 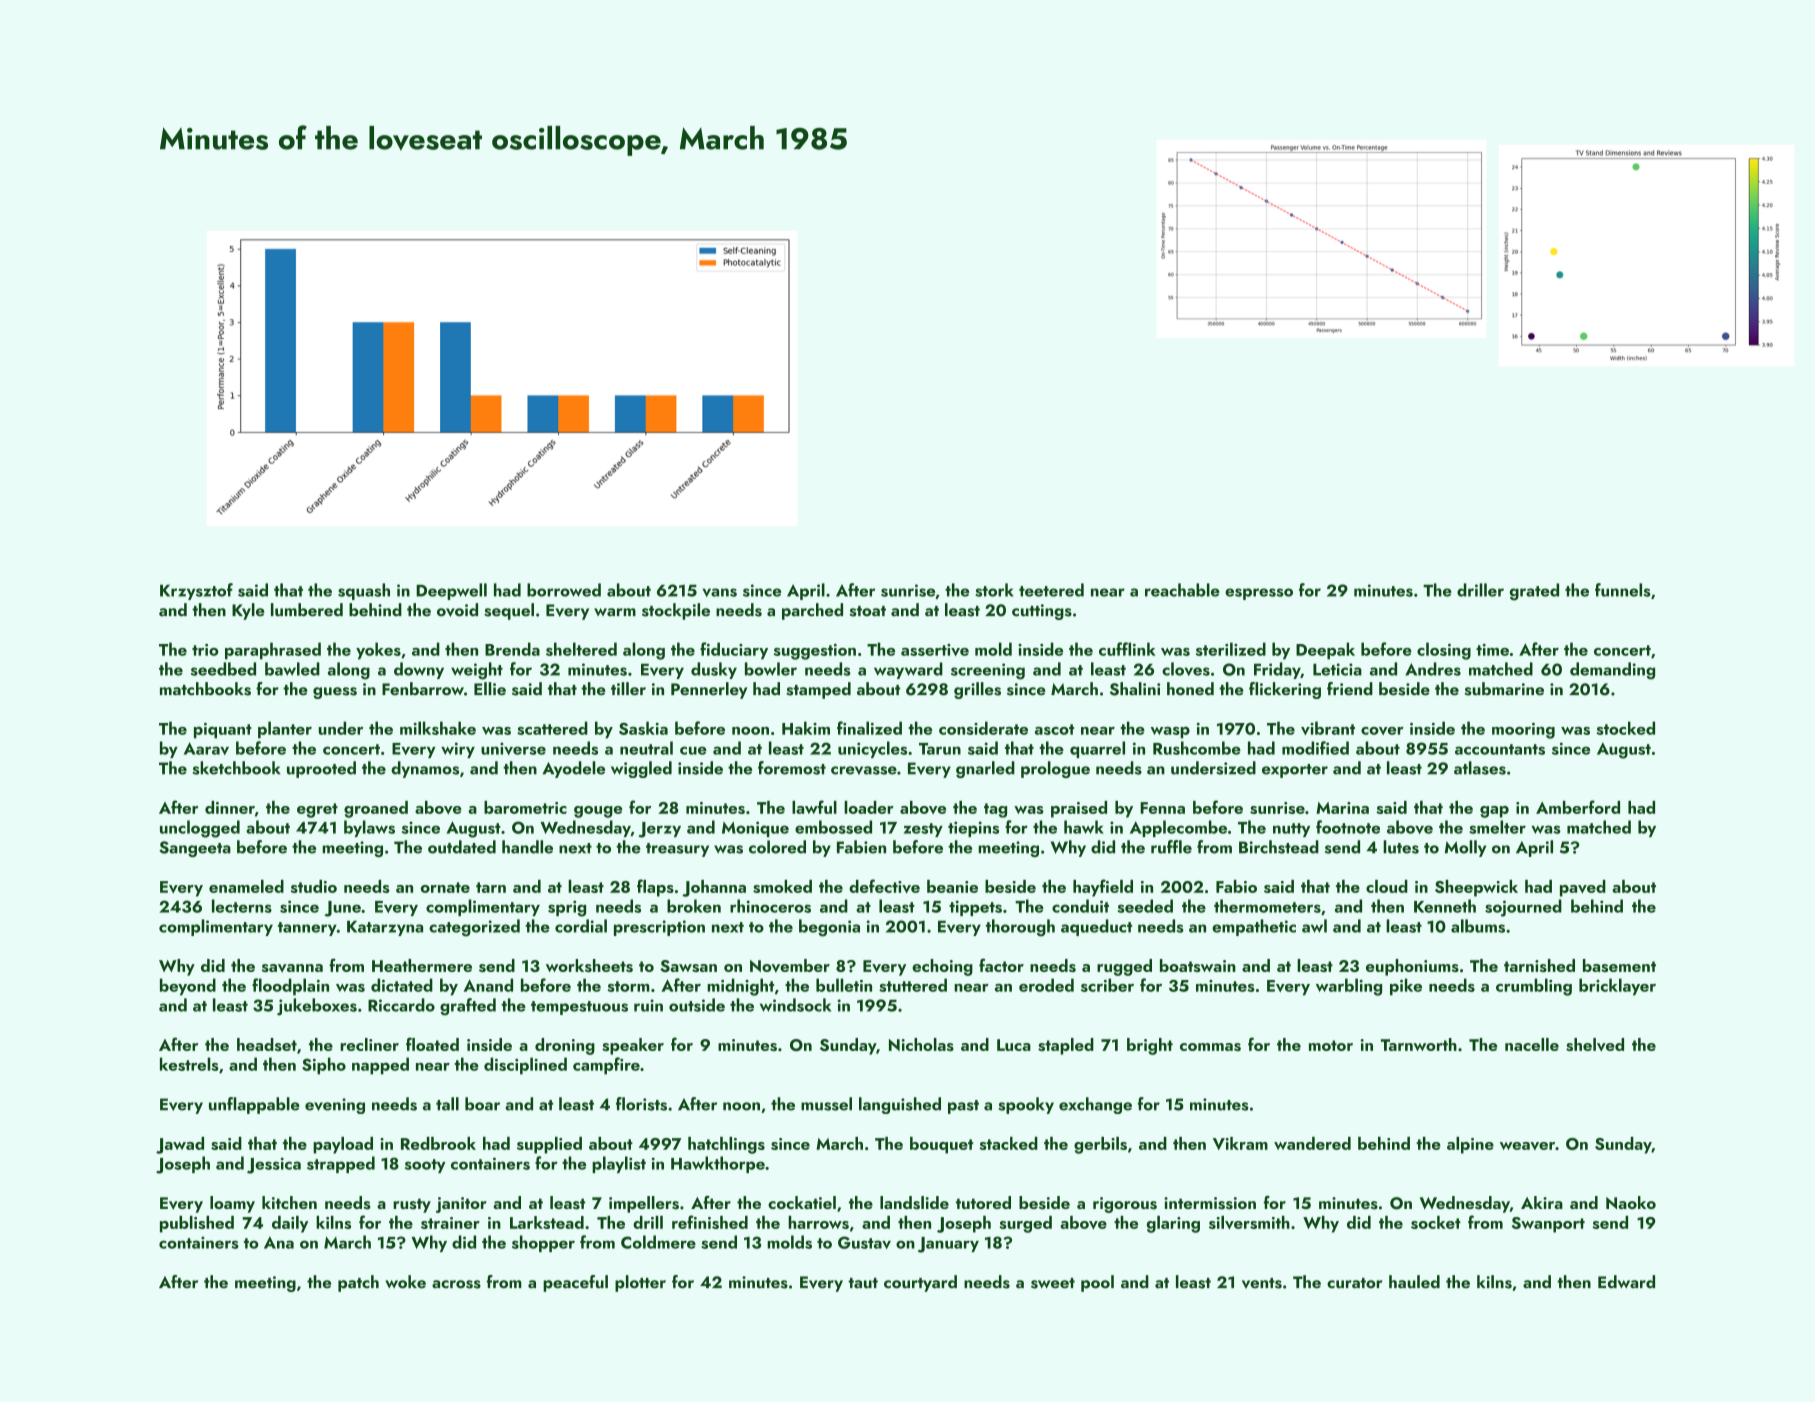 I want to click on demanding, so click(x=1612, y=671).
